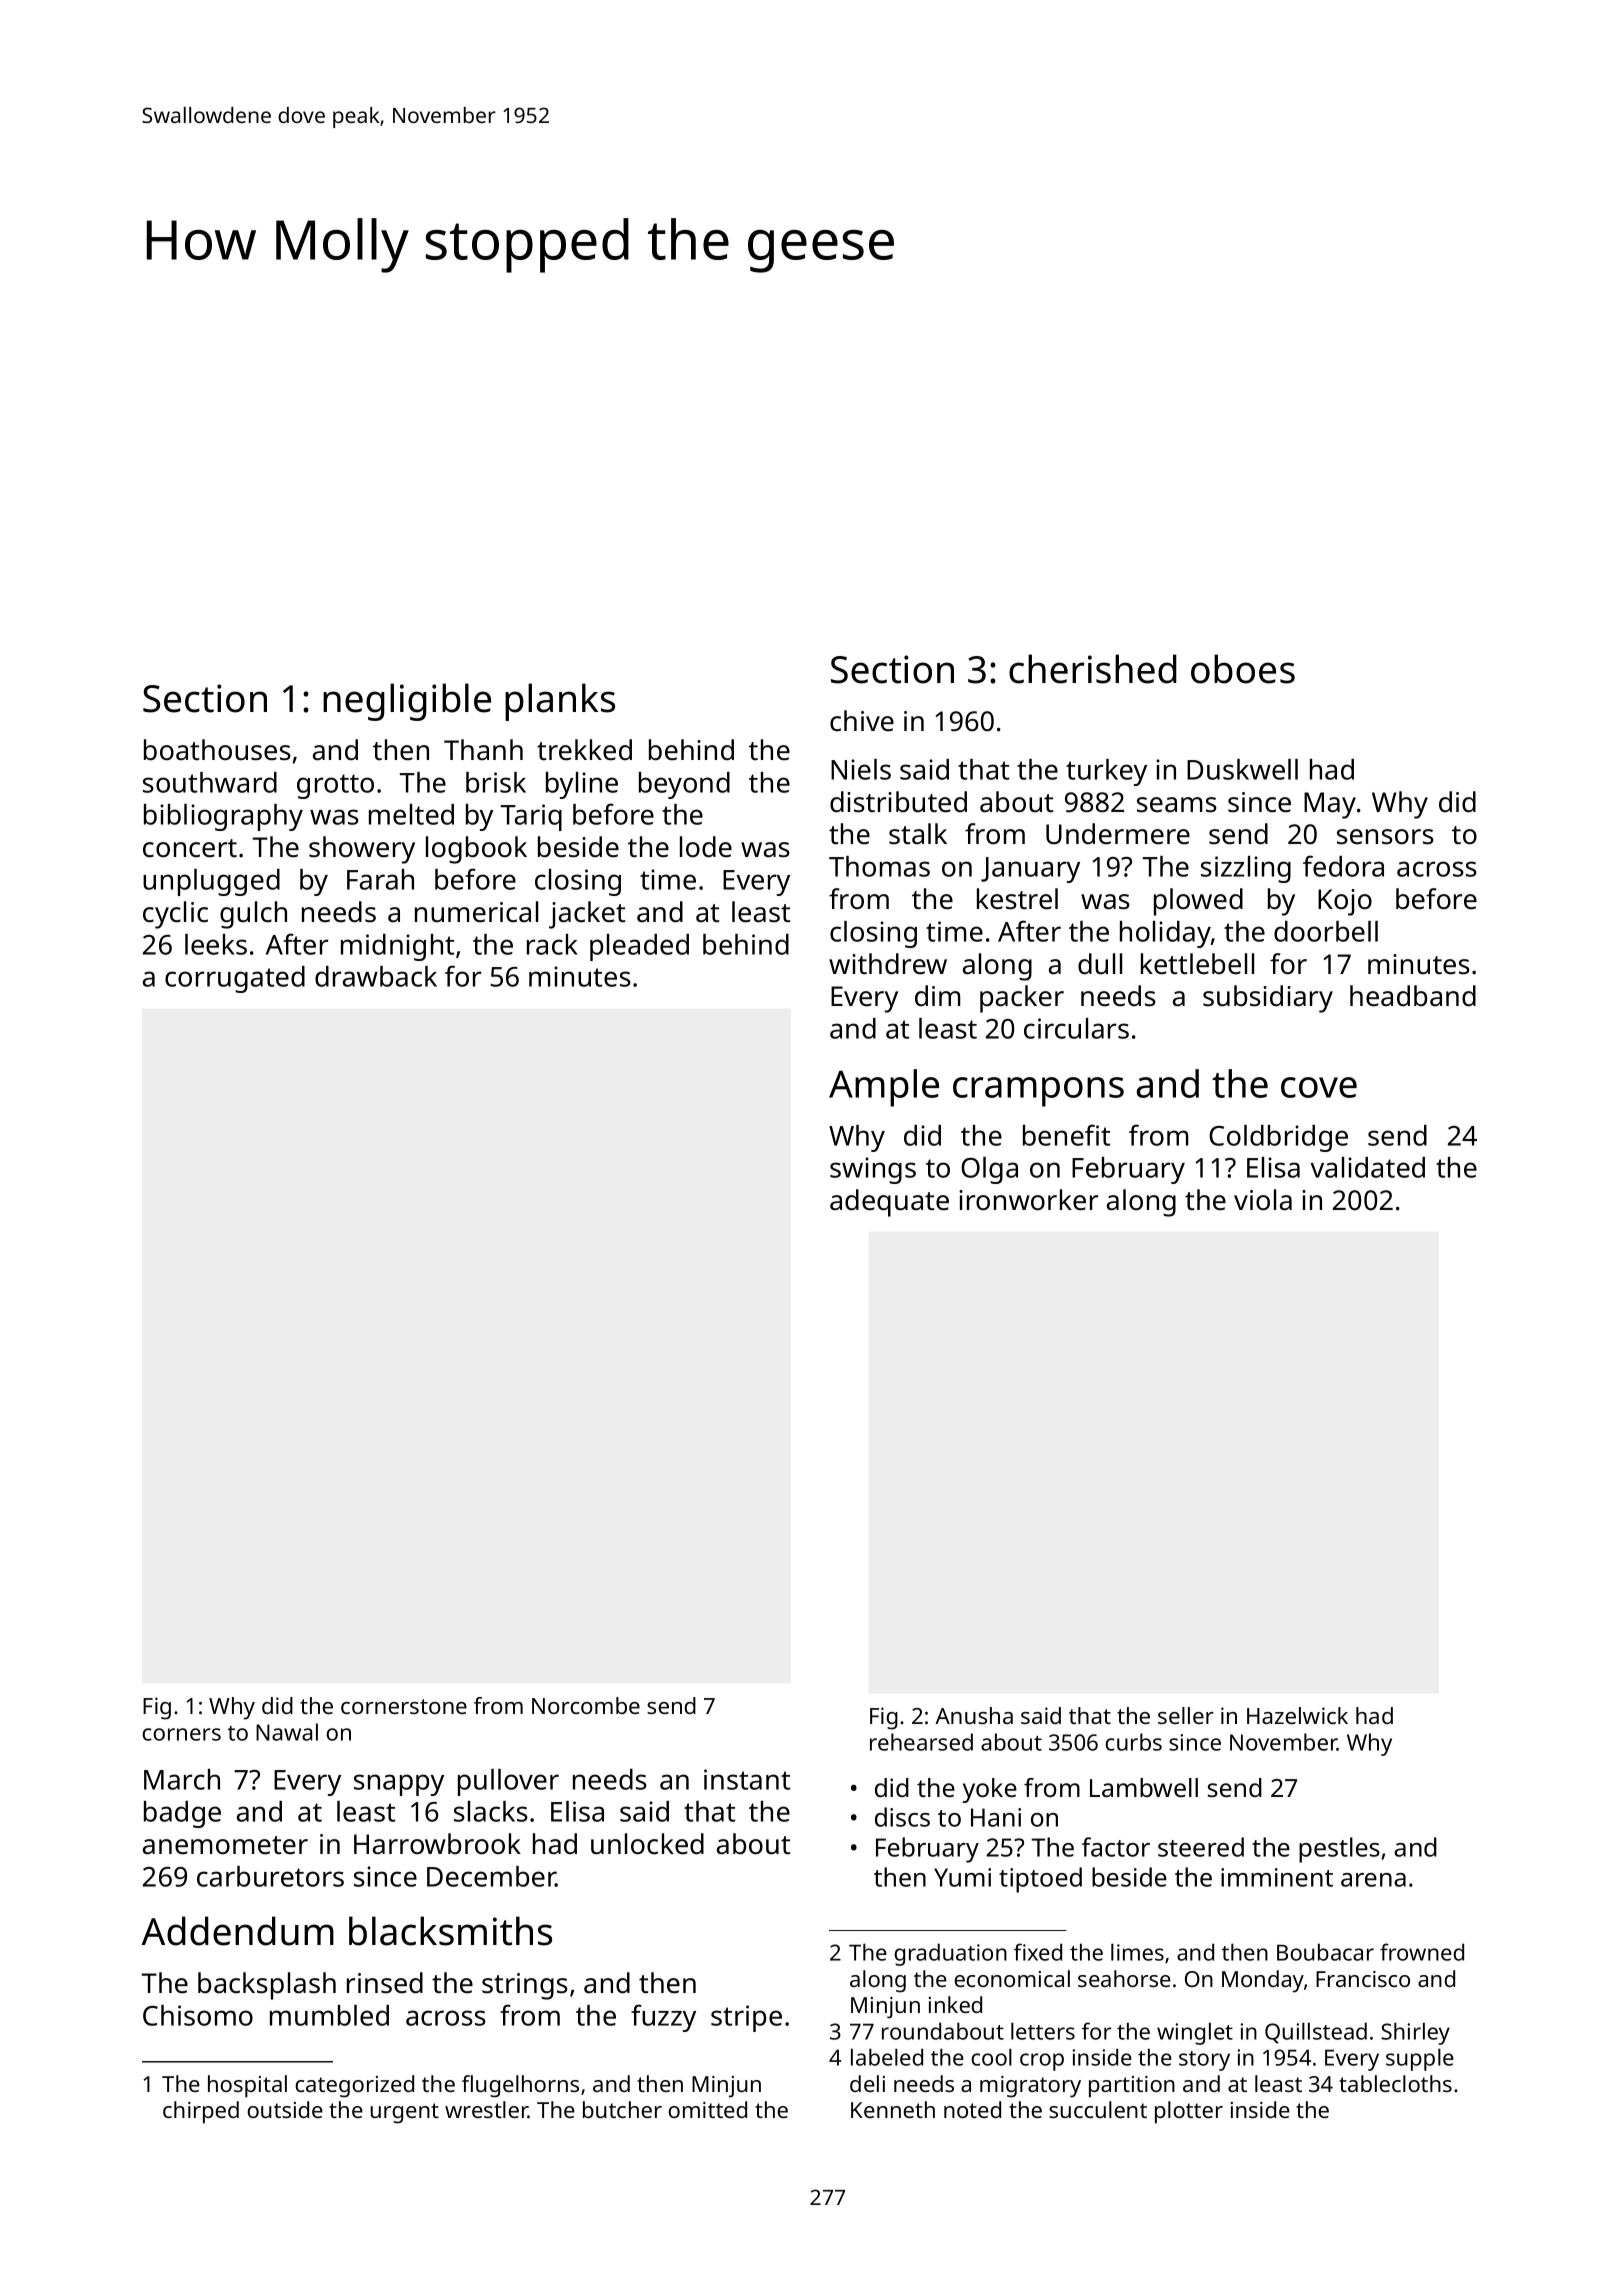  What do you see at coordinates (586, 1705) in the screenshot?
I see `Norcombe` at bounding box center [586, 1705].
